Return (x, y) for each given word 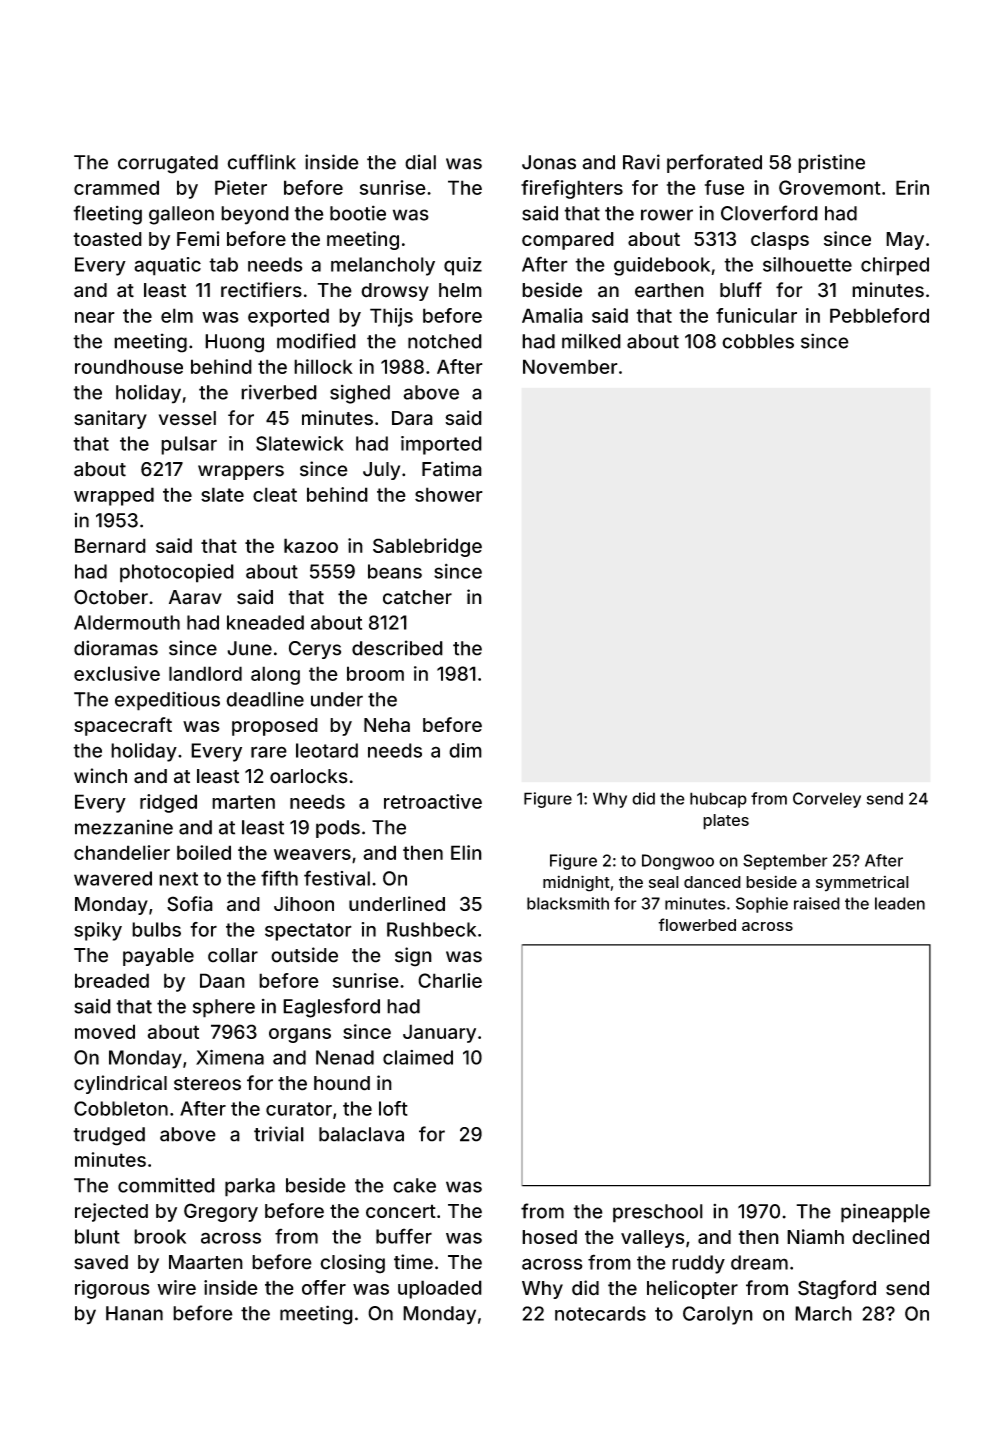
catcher (417, 597)
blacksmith (568, 903)
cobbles (758, 341)
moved (105, 1031)
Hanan (134, 1313)
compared (568, 241)
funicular (756, 315)
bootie (358, 213)
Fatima (452, 469)
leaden (900, 903)
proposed (275, 727)
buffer (404, 1236)
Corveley (827, 800)
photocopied (177, 573)
